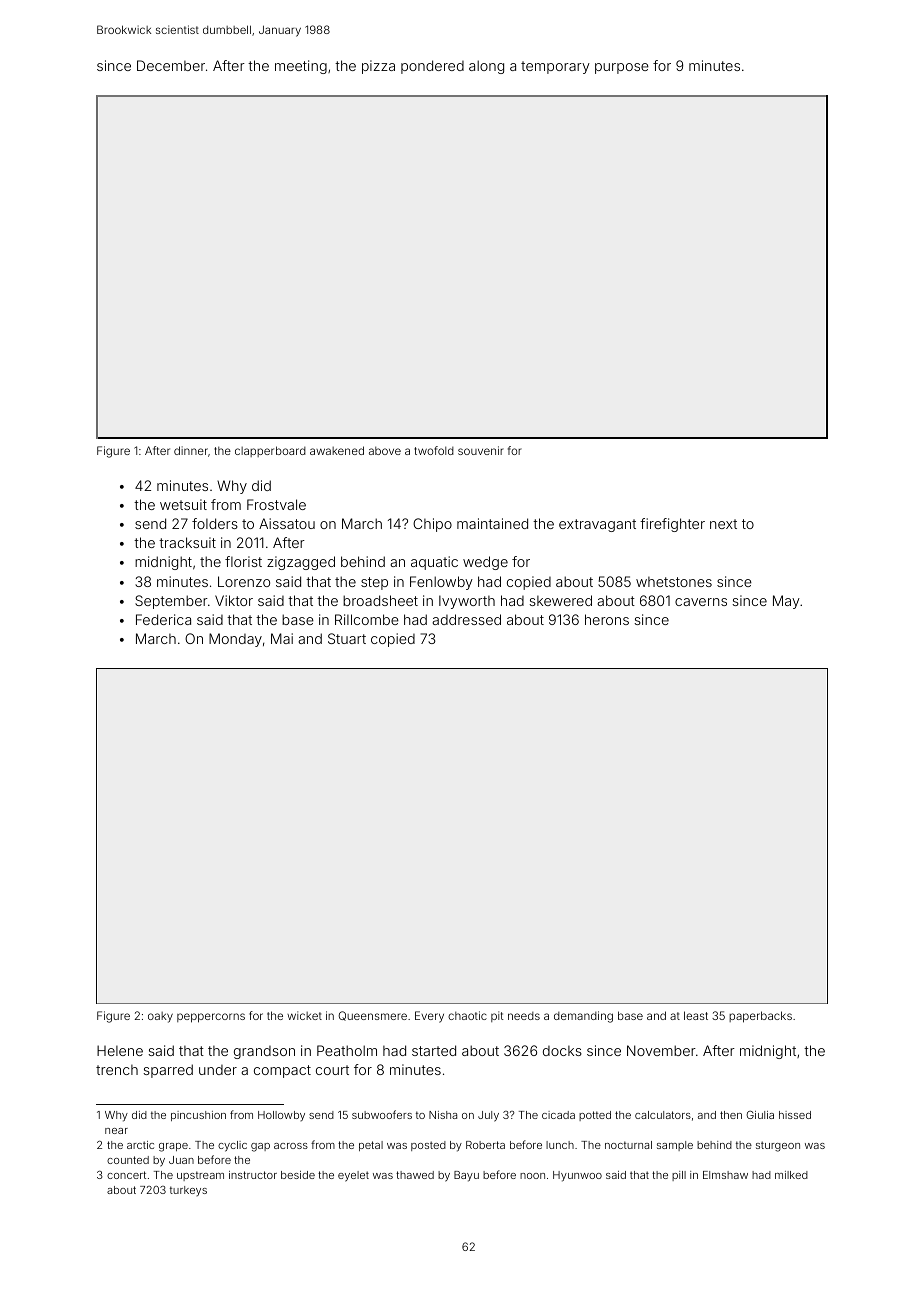 The height and width of the screenshot is (1308, 924). Describe the element at coordinates (481, 450) in the screenshot. I see `souvenir` at that location.
